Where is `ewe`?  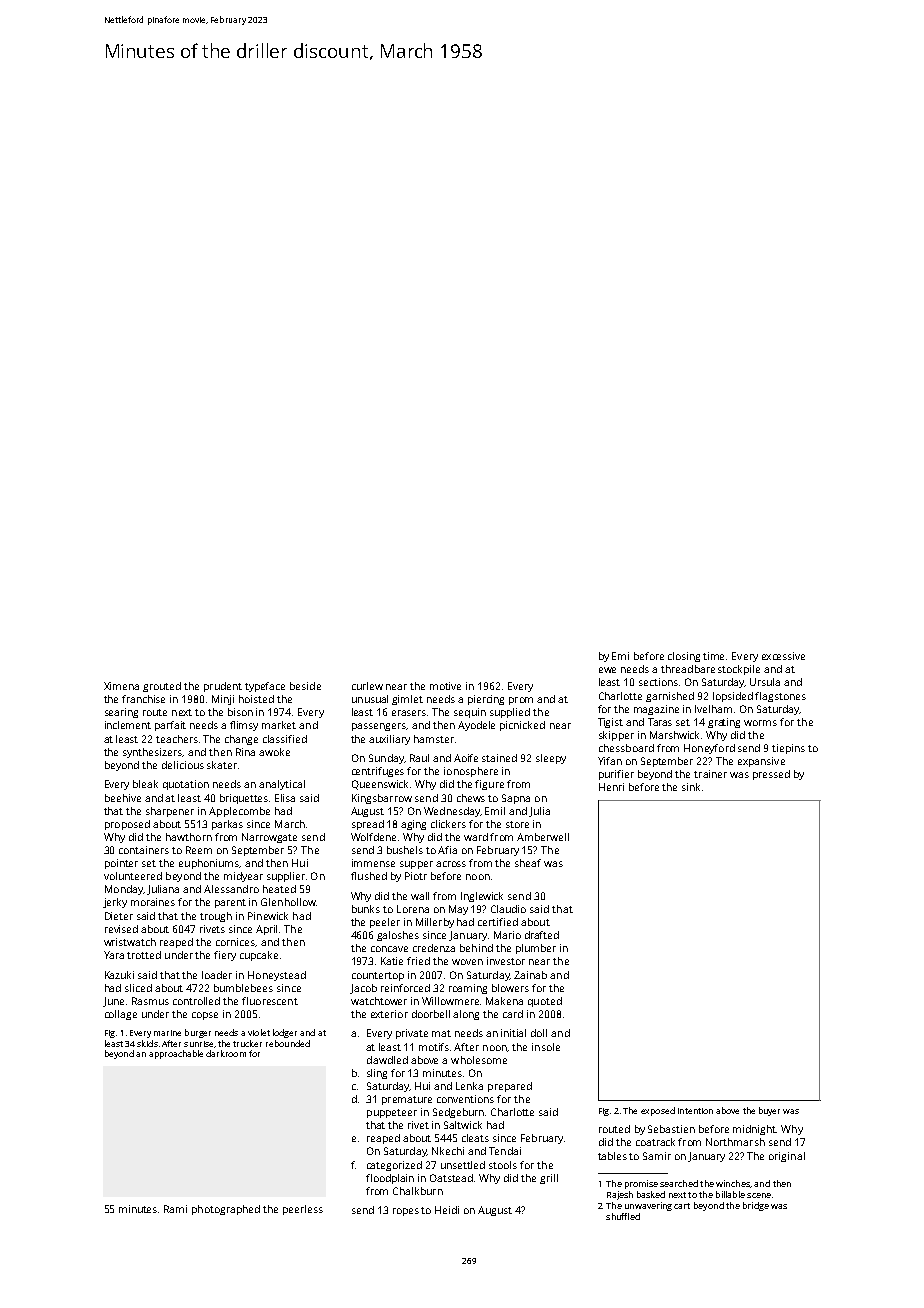
ewe is located at coordinates (607, 670).
